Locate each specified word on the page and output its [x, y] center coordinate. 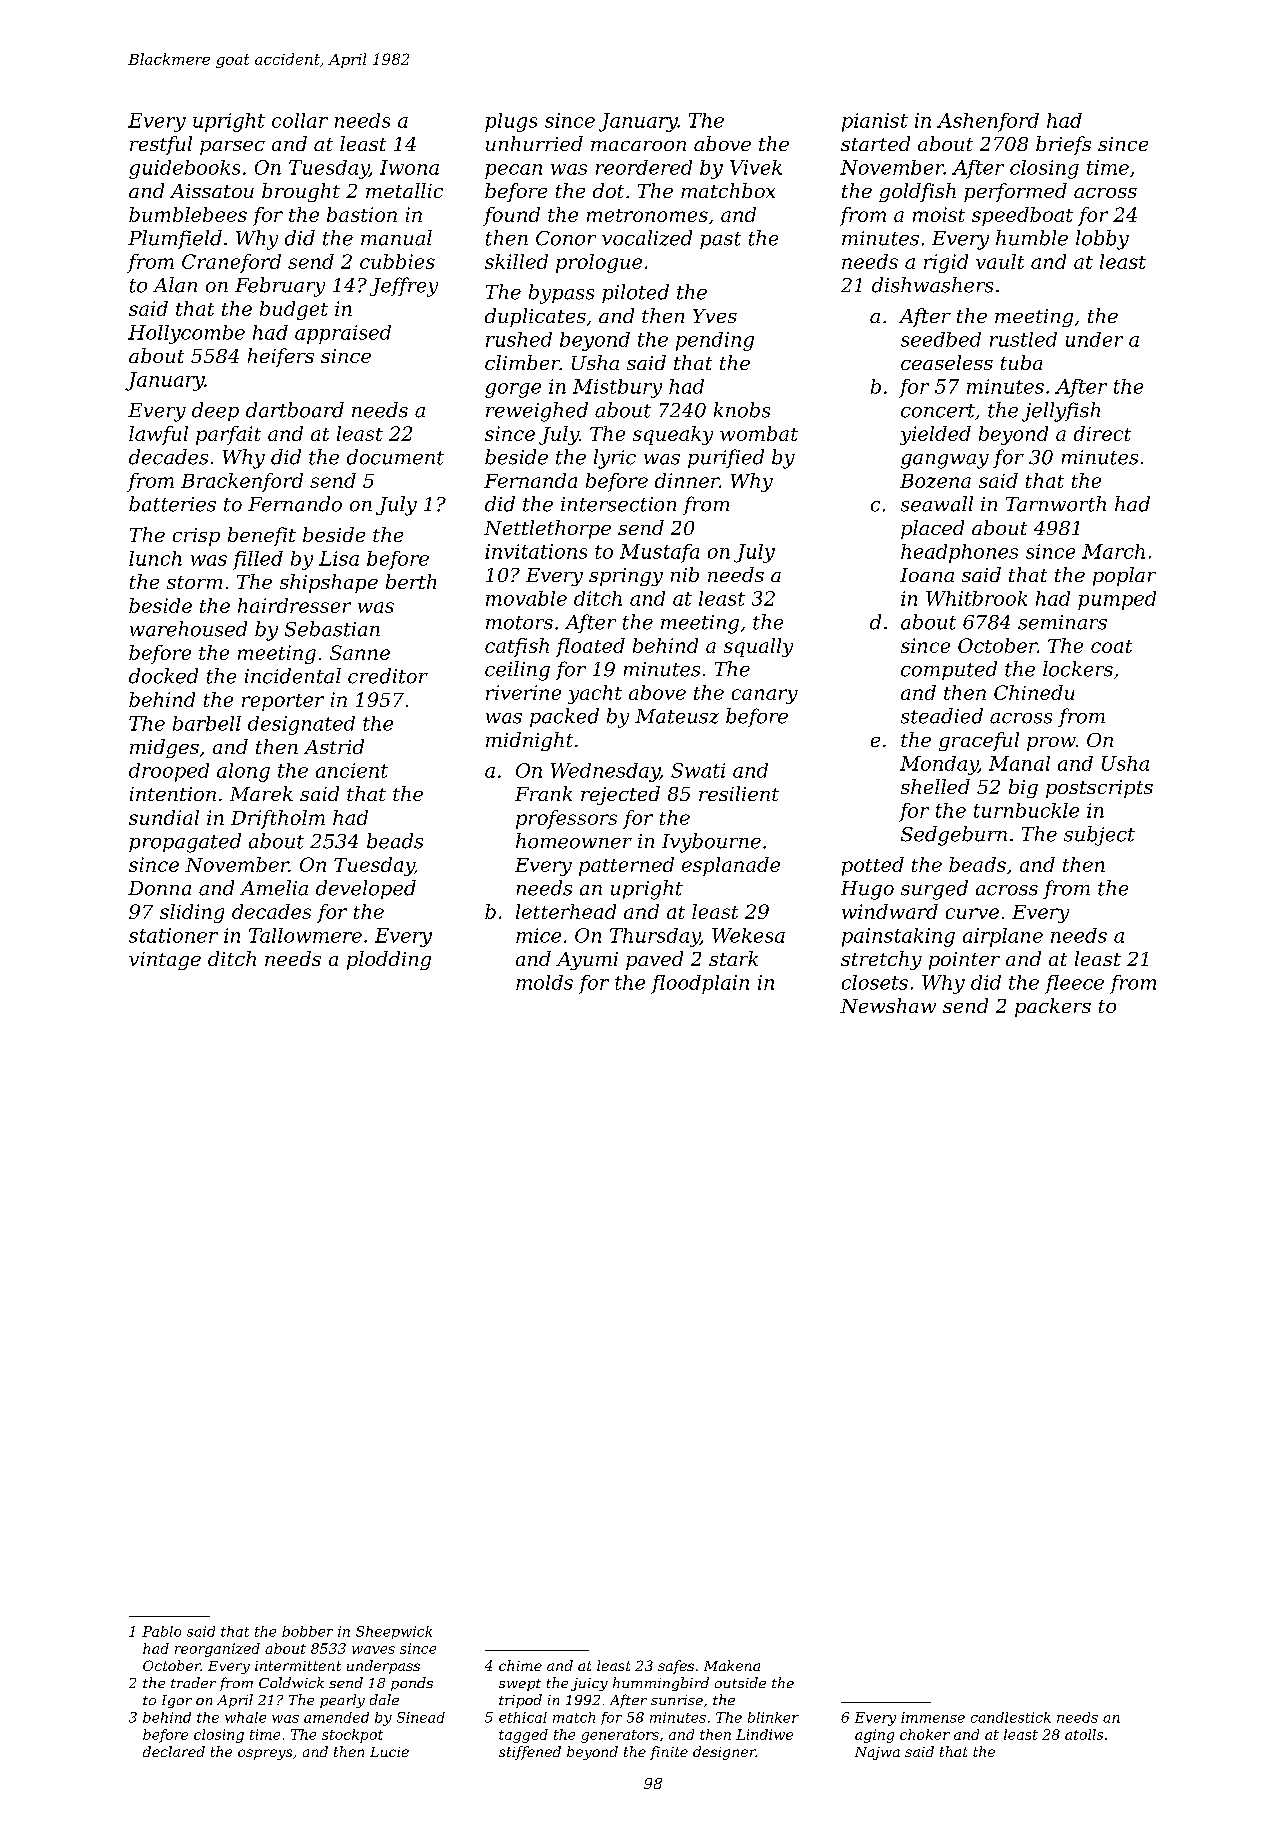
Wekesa [748, 935]
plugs [511, 122]
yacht [595, 694]
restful [161, 145]
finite [669, 1753]
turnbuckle [1026, 810]
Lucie [389, 1752]
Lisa [339, 558]
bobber [307, 1631]
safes [676, 1667]
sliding [192, 913]
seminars [1062, 622]
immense [933, 1717]
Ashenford [988, 122]
